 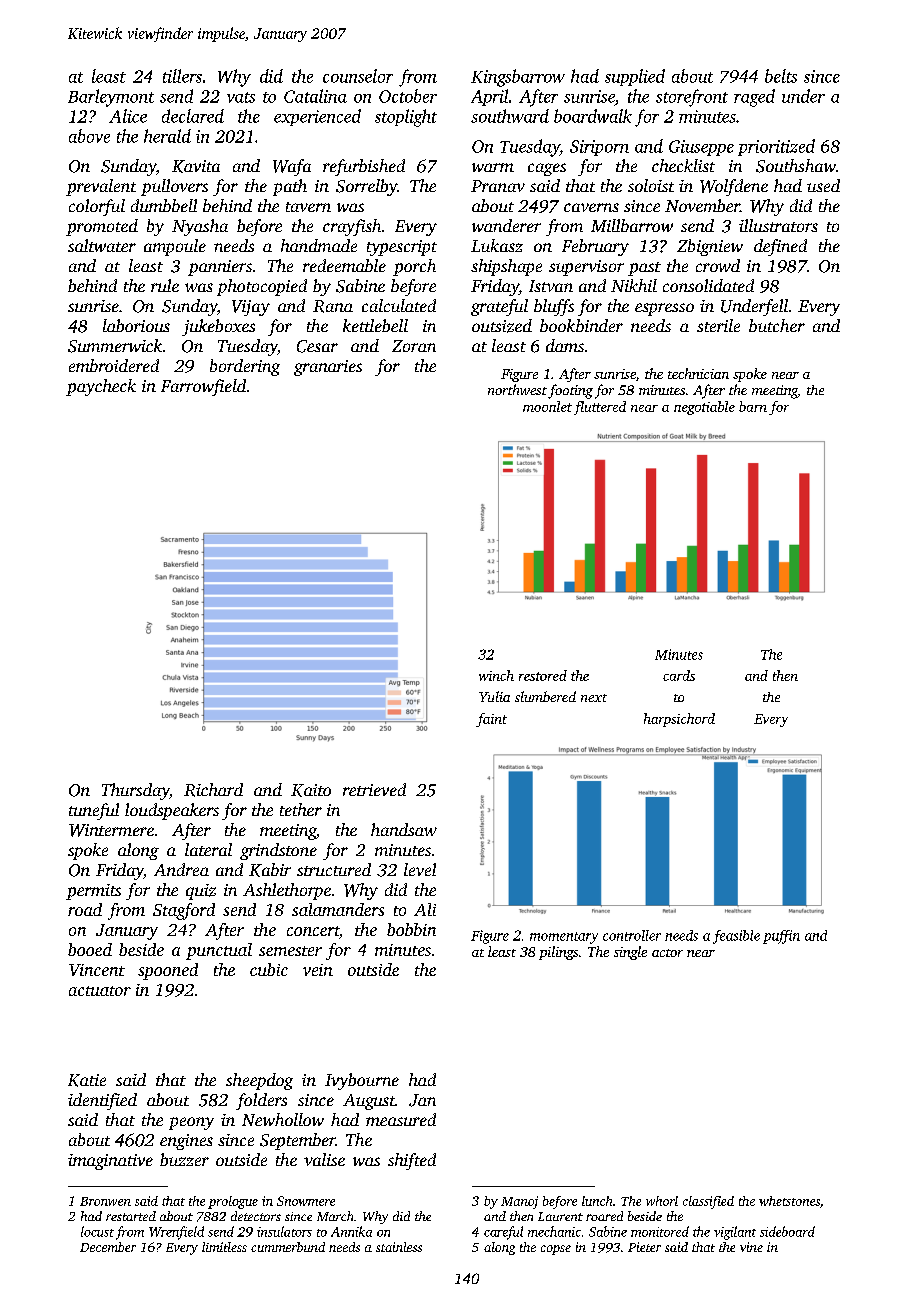 I want to click on prologue, so click(x=233, y=1202).
